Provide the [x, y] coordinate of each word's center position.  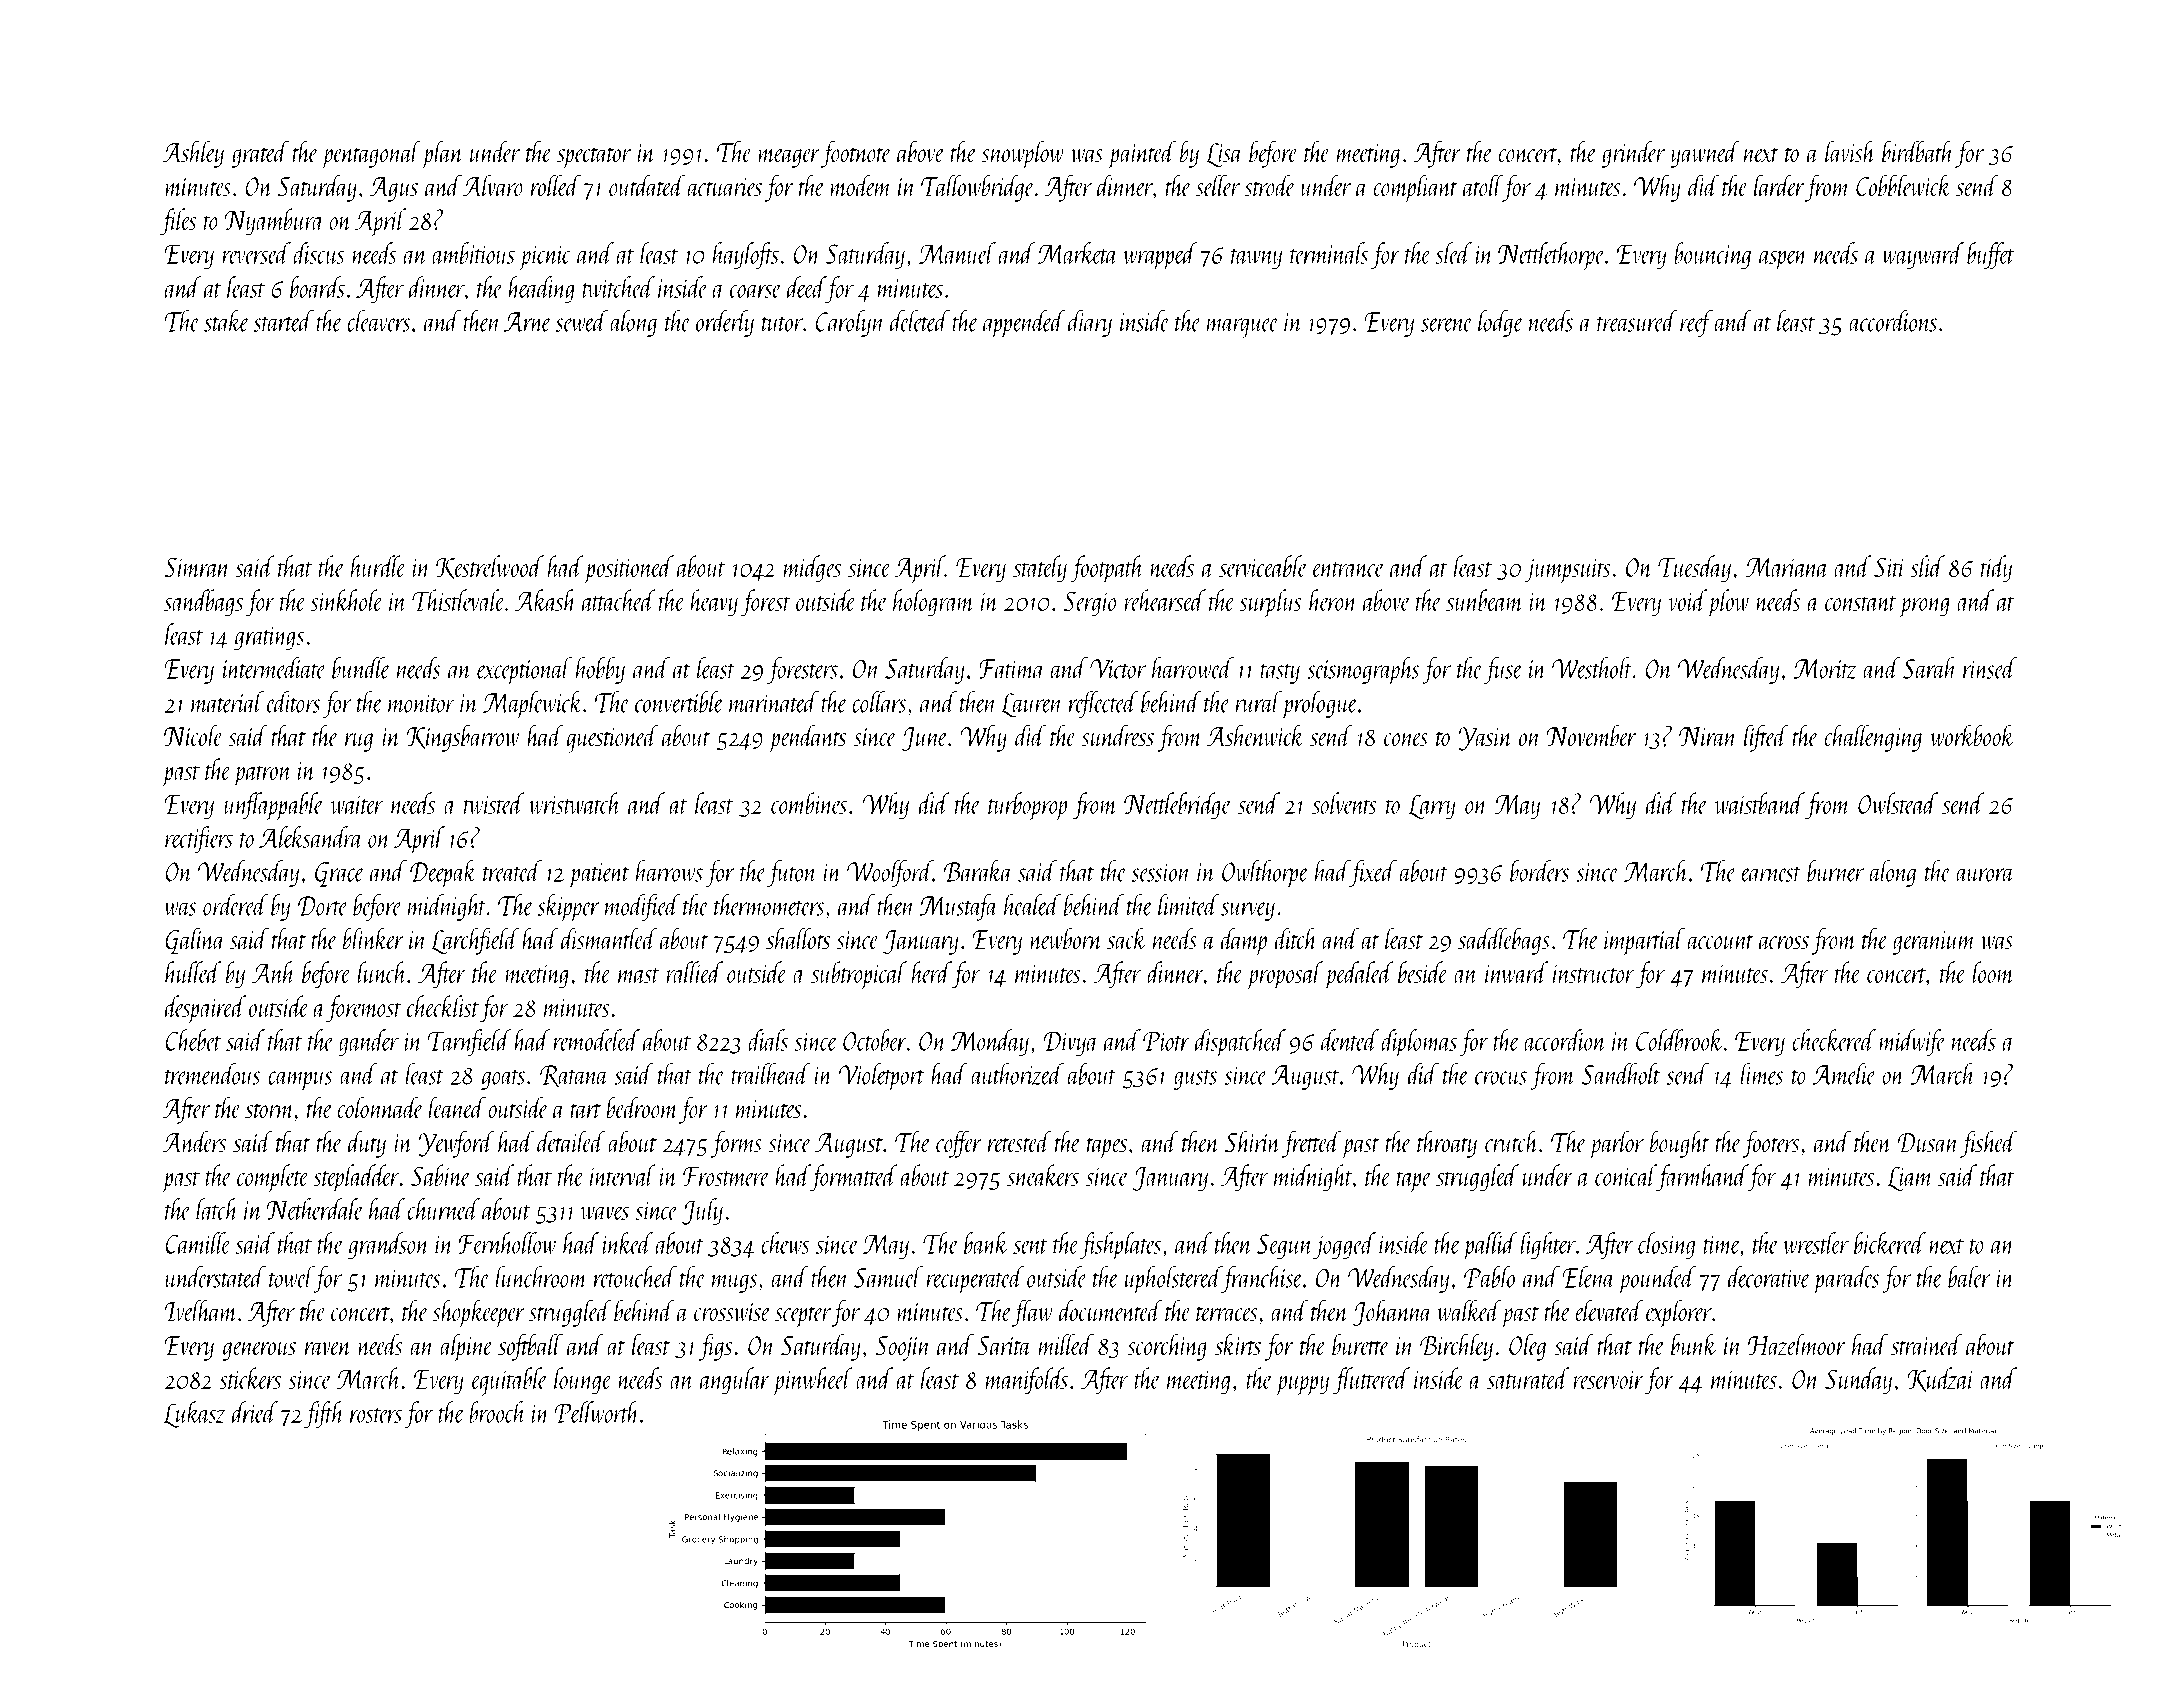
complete [273, 1178]
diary [1090, 323]
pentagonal [371, 154]
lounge [583, 1381]
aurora [1985, 875]
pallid [1490, 1246]
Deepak [443, 874]
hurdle [378, 566]
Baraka [978, 871]
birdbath [1918, 151]
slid [1927, 566]
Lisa [1225, 155]
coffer [959, 1144]
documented [1110, 1310]
